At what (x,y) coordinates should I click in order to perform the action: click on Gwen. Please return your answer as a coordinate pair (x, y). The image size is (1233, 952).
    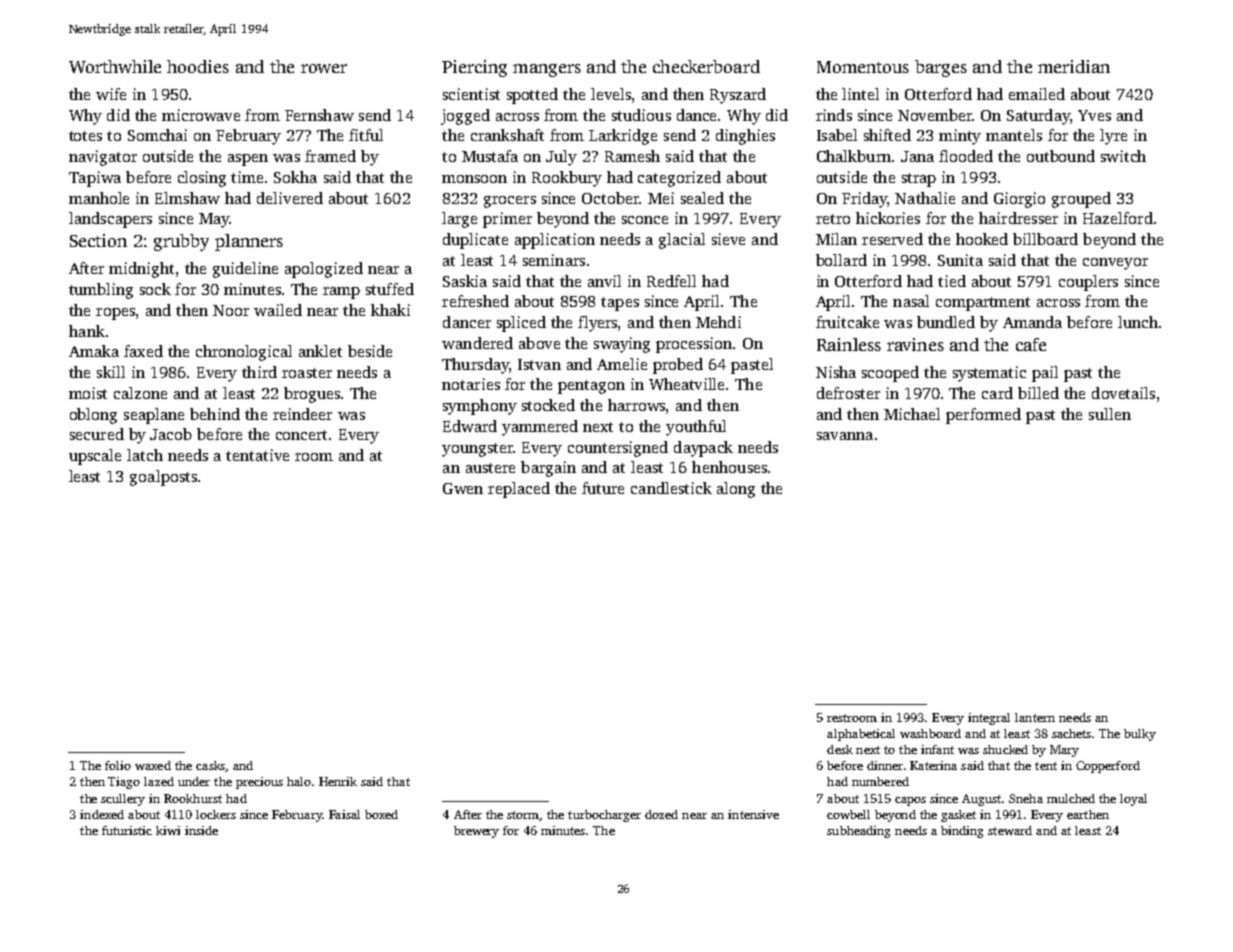
    Looking at the image, I should click on (463, 488).
